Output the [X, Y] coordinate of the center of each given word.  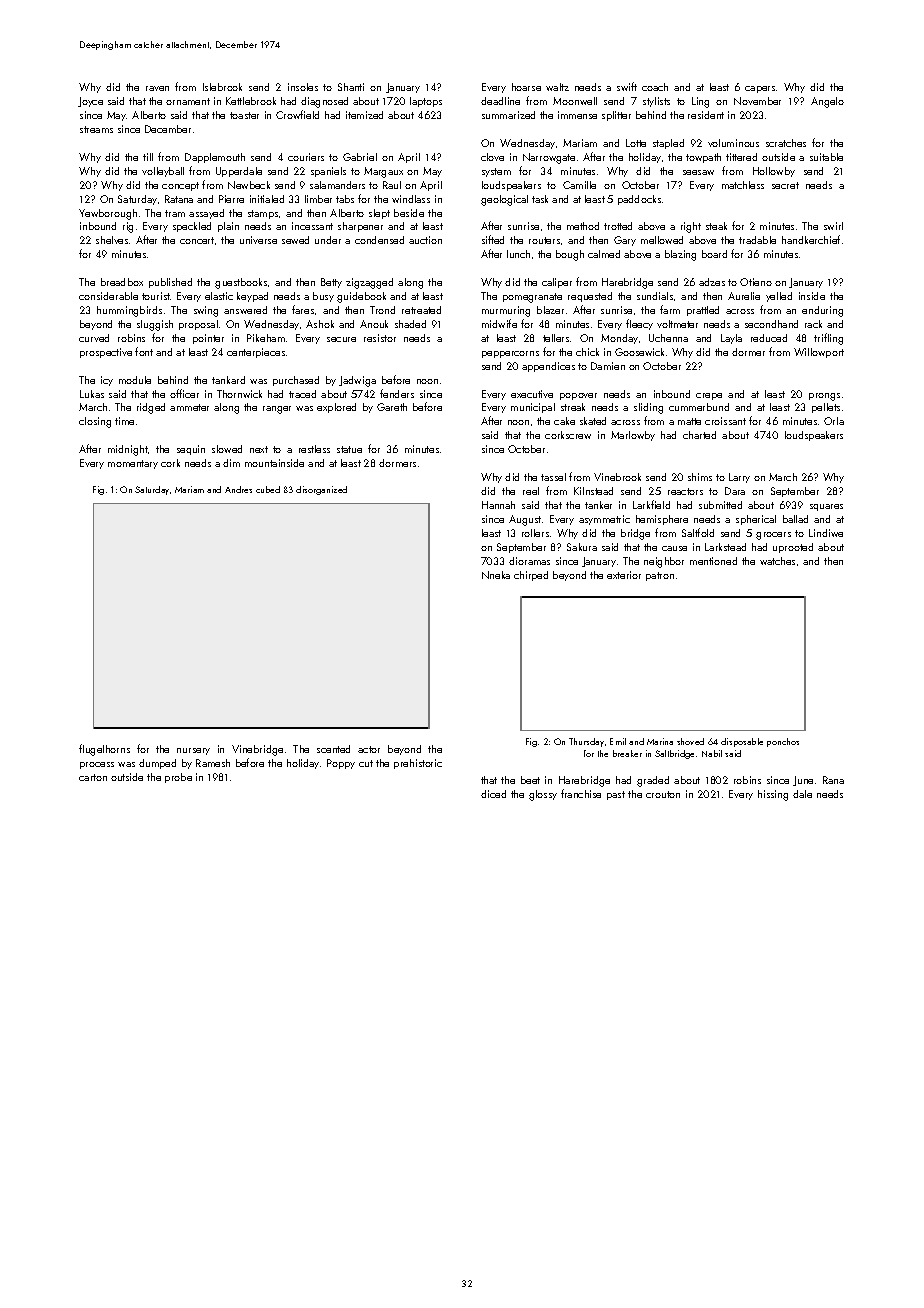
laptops [426, 102]
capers [760, 89]
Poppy [341, 764]
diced [493, 794]
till [148, 157]
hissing [773, 795]
